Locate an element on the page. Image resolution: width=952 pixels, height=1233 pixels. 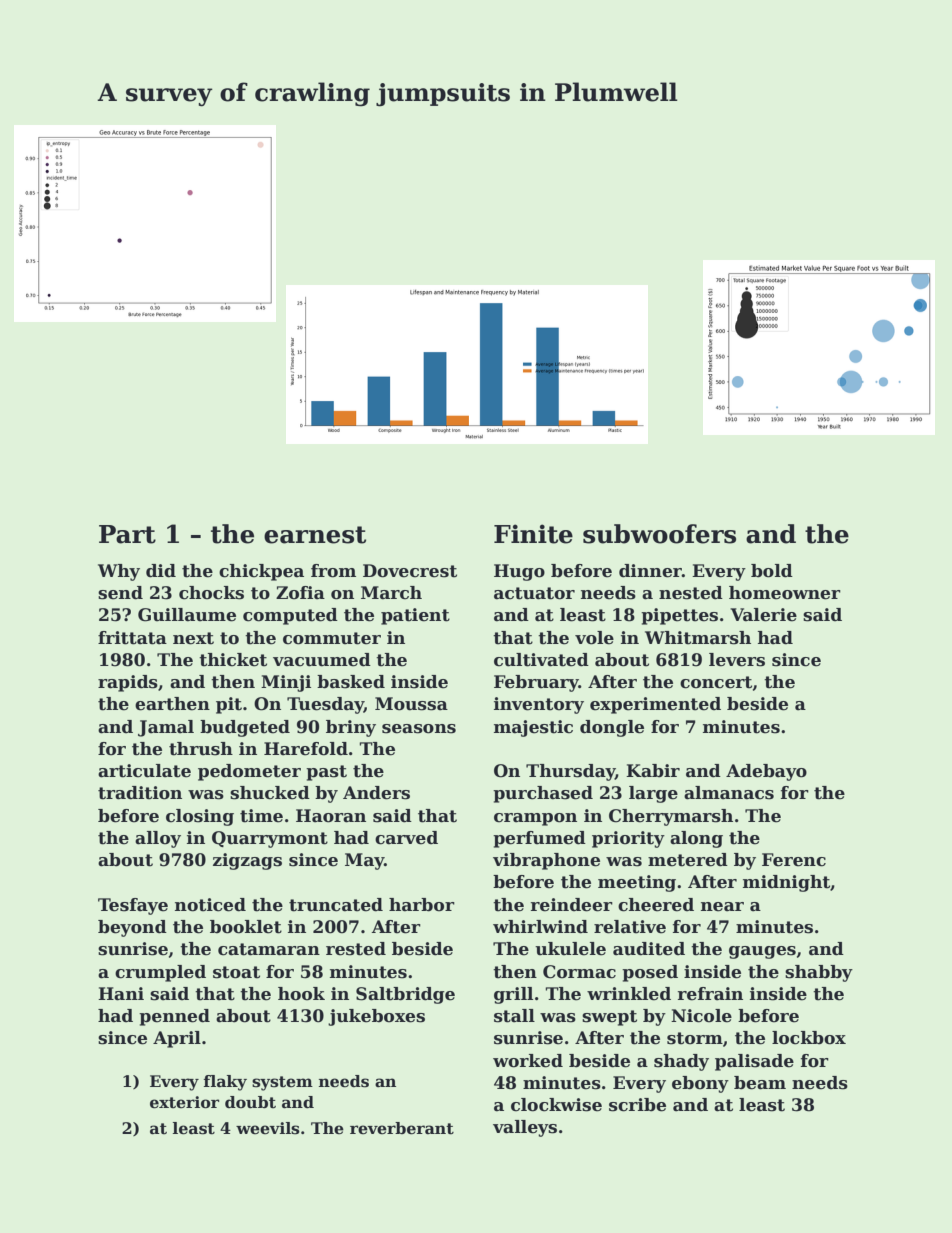
bold is located at coordinates (772, 571).
